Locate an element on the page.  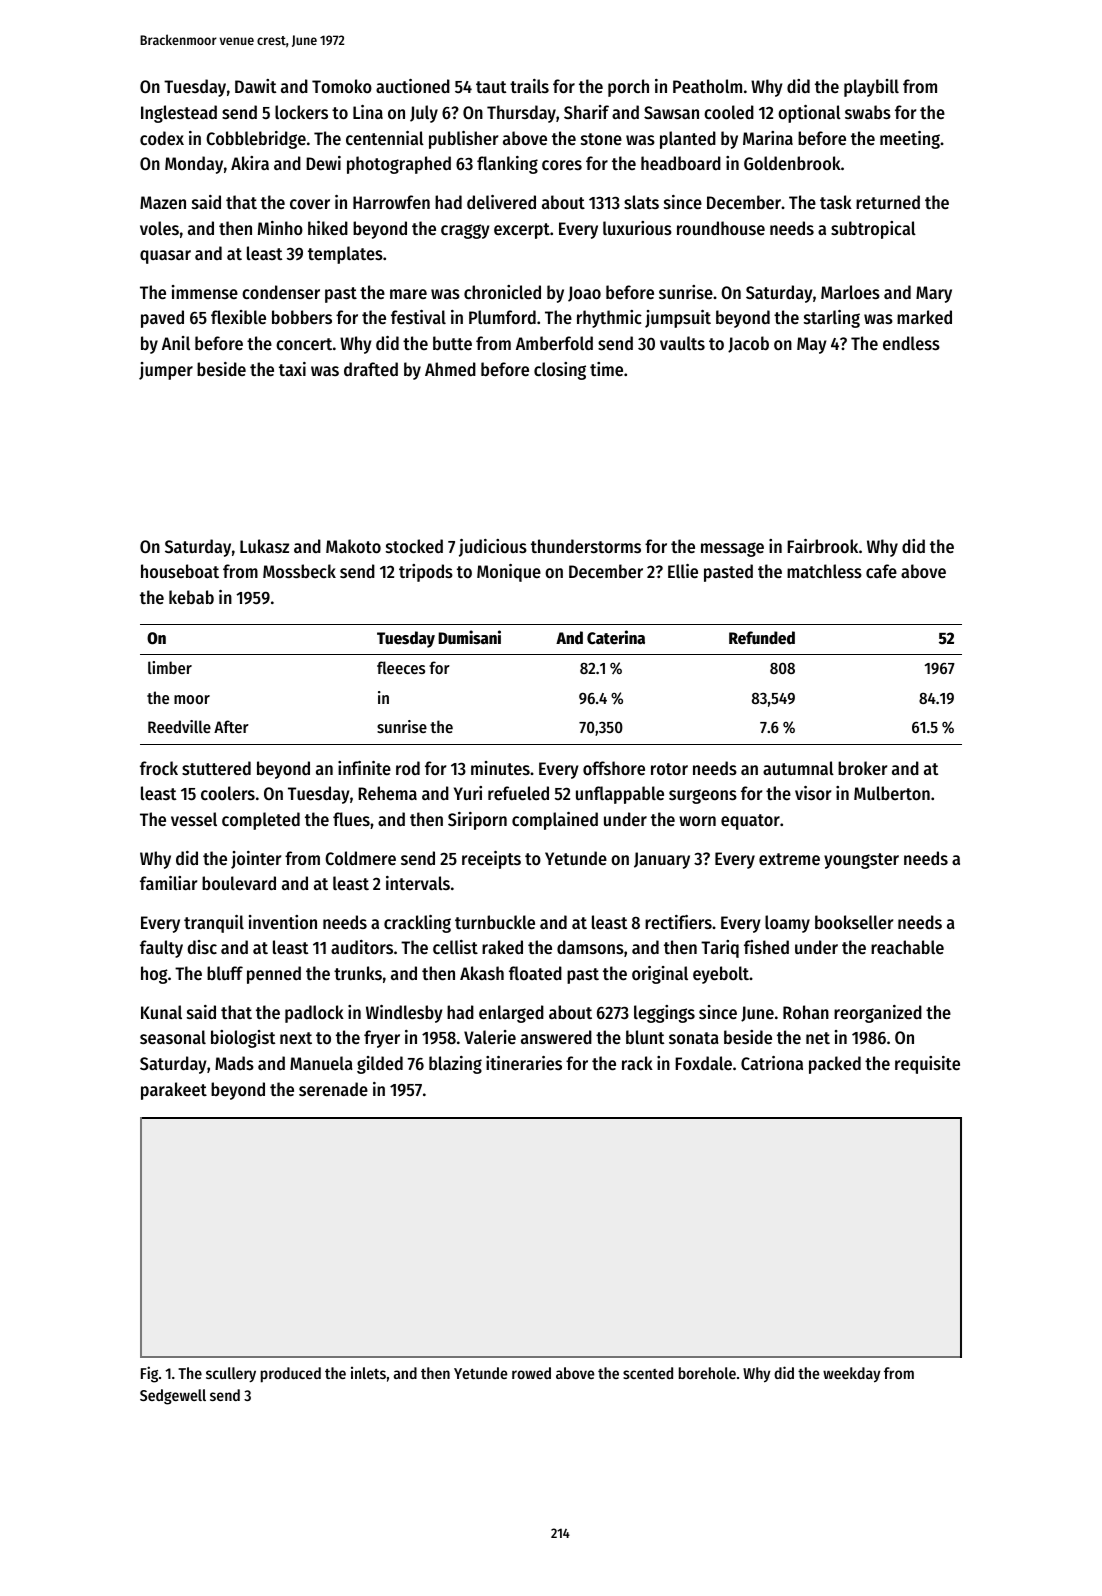
Dawit is located at coordinates (256, 86).
